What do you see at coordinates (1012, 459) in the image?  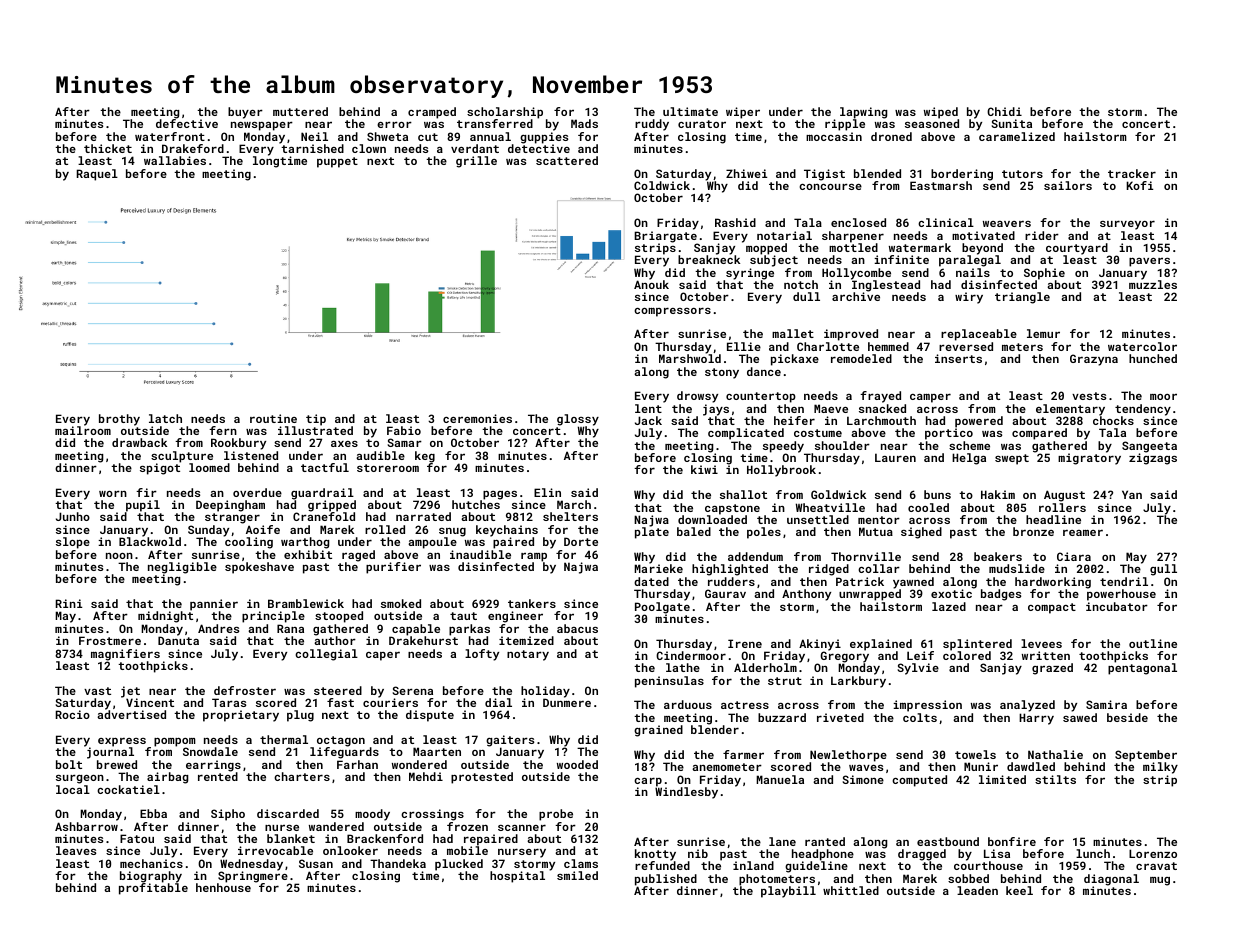 I see `swept` at bounding box center [1012, 459].
